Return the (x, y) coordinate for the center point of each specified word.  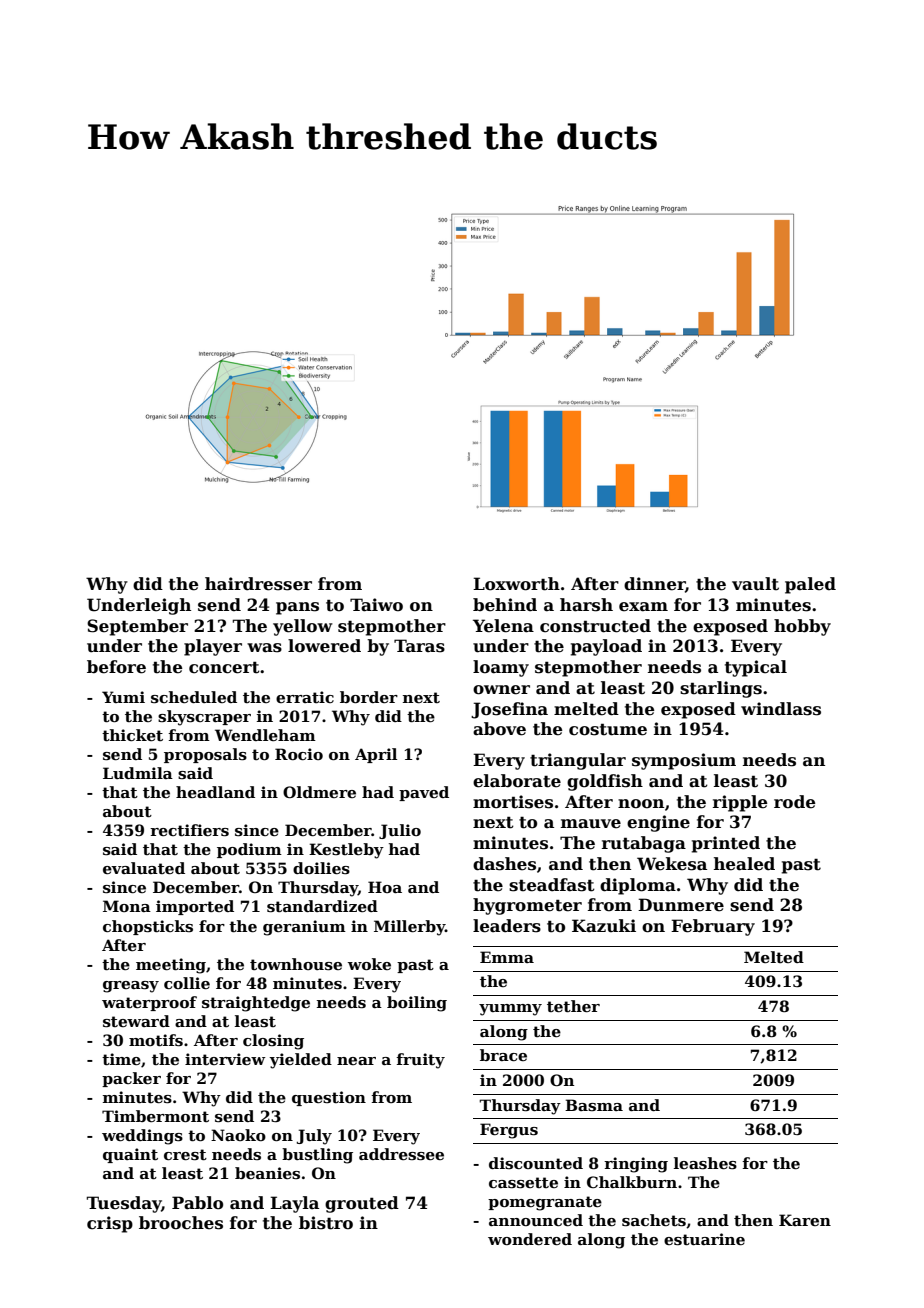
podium (249, 850)
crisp (110, 1224)
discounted (536, 1163)
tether (573, 1006)
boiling (417, 1004)
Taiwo (376, 605)
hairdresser (258, 584)
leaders (507, 926)
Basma (594, 1105)
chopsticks (148, 927)
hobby (802, 627)
